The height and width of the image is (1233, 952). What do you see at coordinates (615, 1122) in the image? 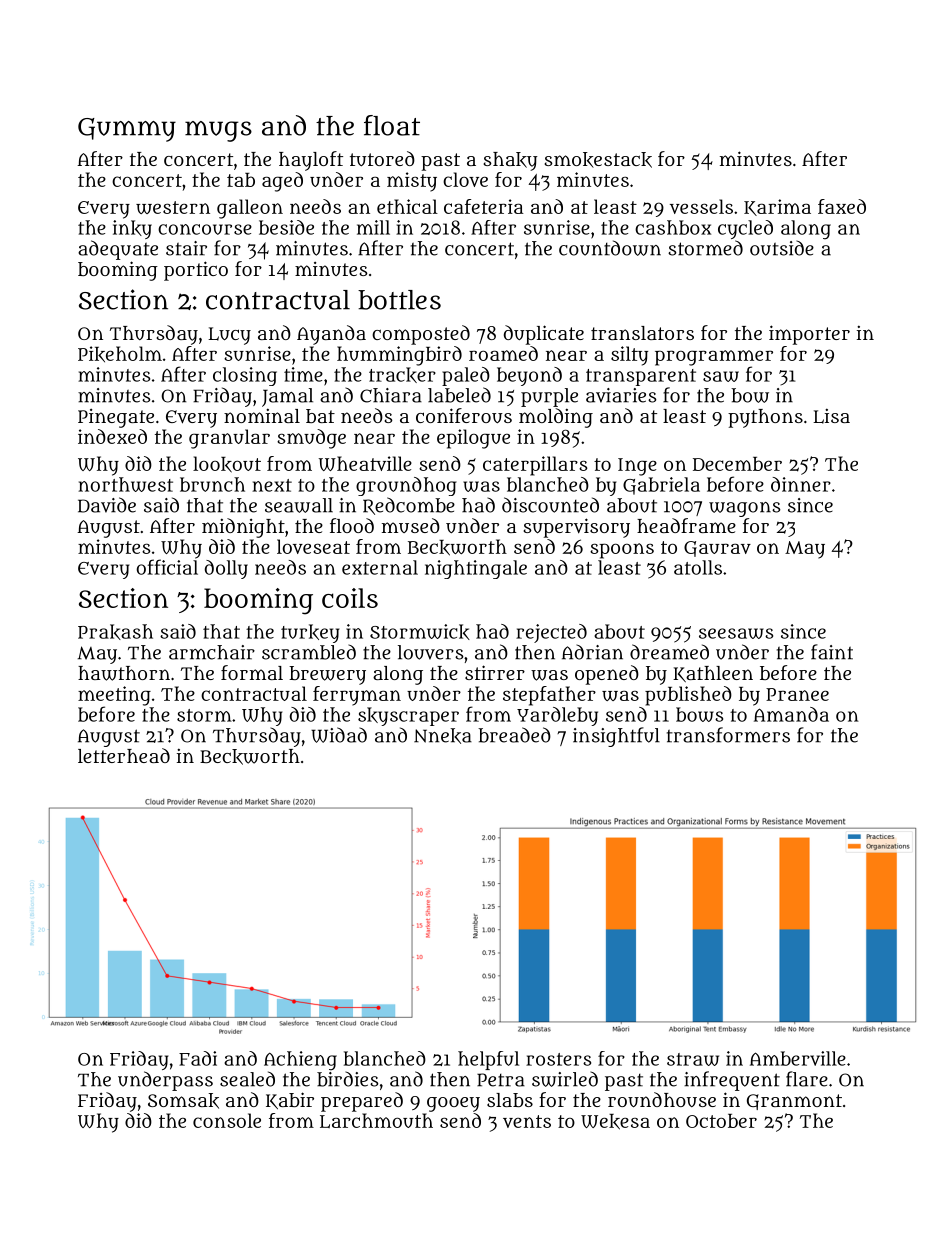
I see `Wekesa` at bounding box center [615, 1122].
